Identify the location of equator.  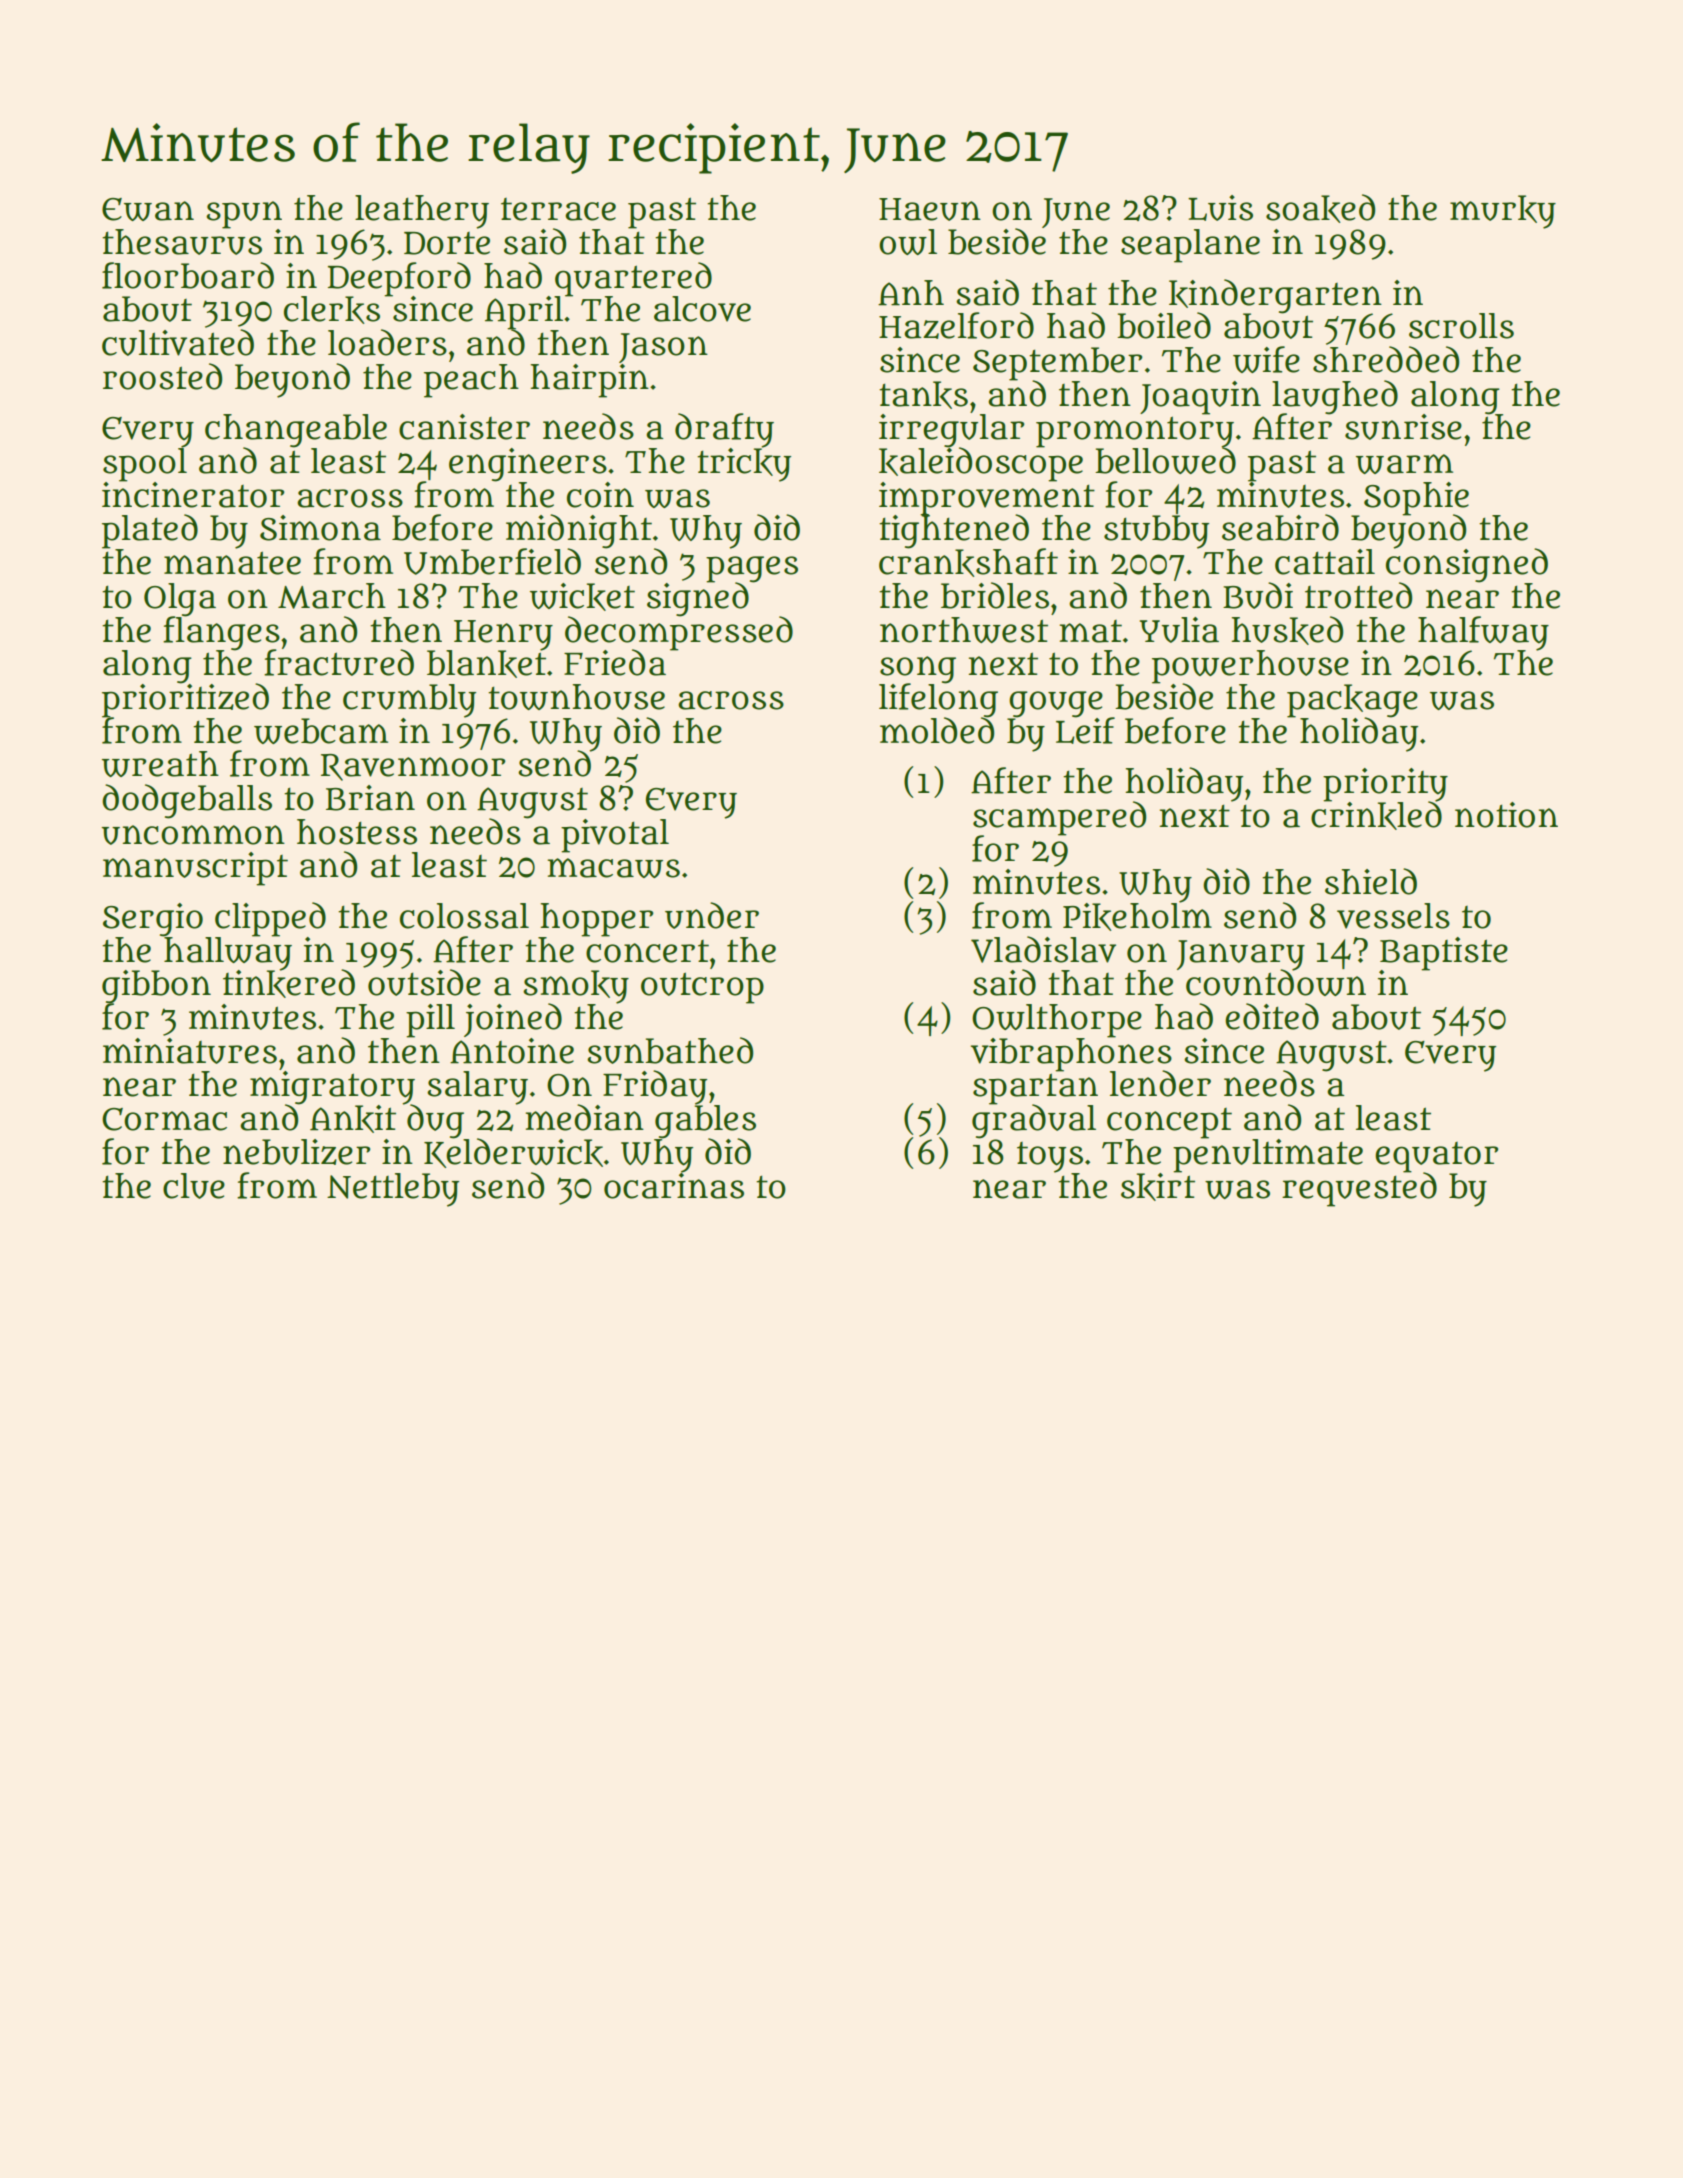
(1436, 1157).
